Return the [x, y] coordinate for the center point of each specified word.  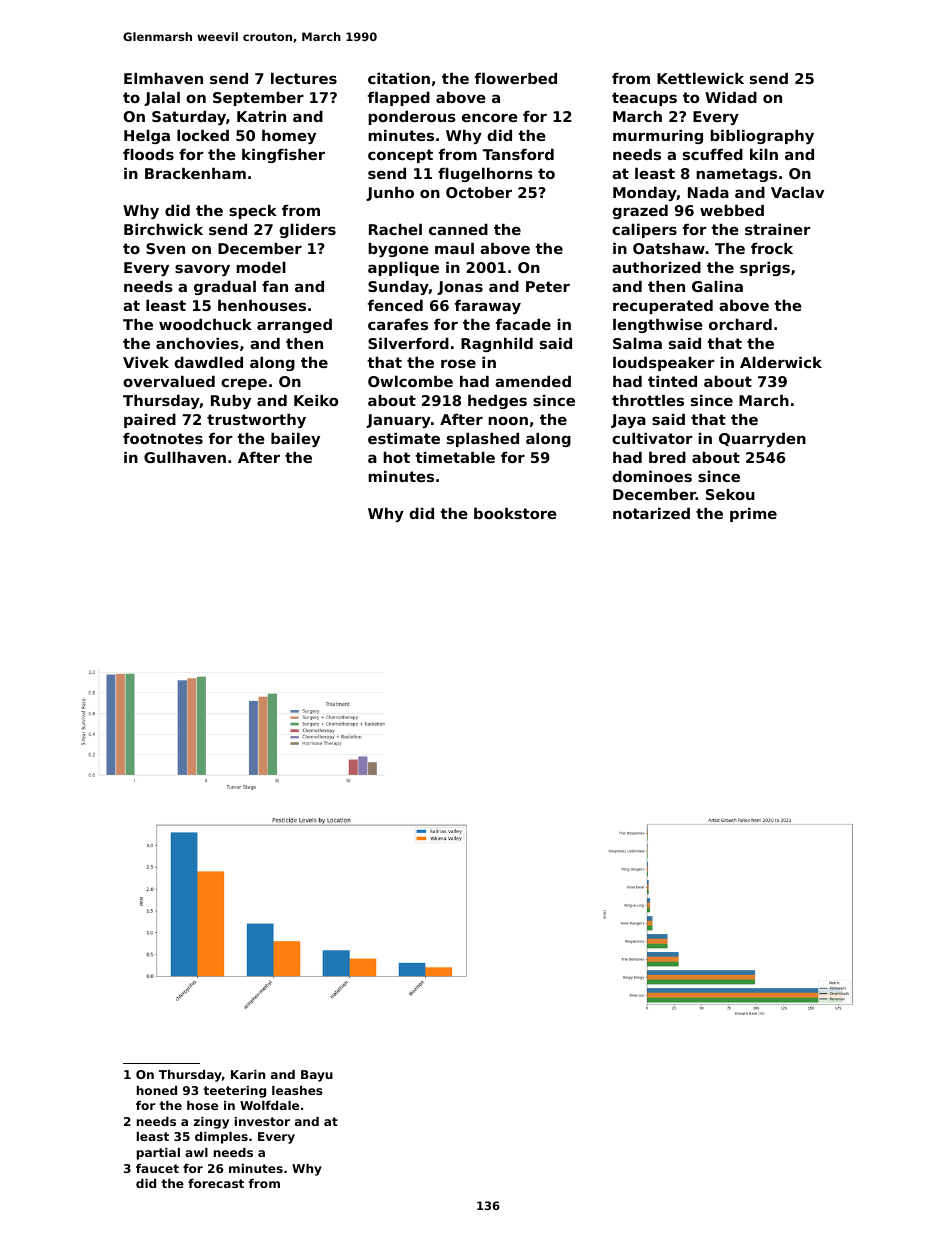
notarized [651, 513]
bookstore [515, 513]
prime [753, 515]
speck [253, 212]
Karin [248, 1074]
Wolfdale [269, 1105]
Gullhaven [185, 457]
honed [157, 1090]
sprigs [765, 269]
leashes [297, 1090]
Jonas [460, 288]
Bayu [317, 1076]
